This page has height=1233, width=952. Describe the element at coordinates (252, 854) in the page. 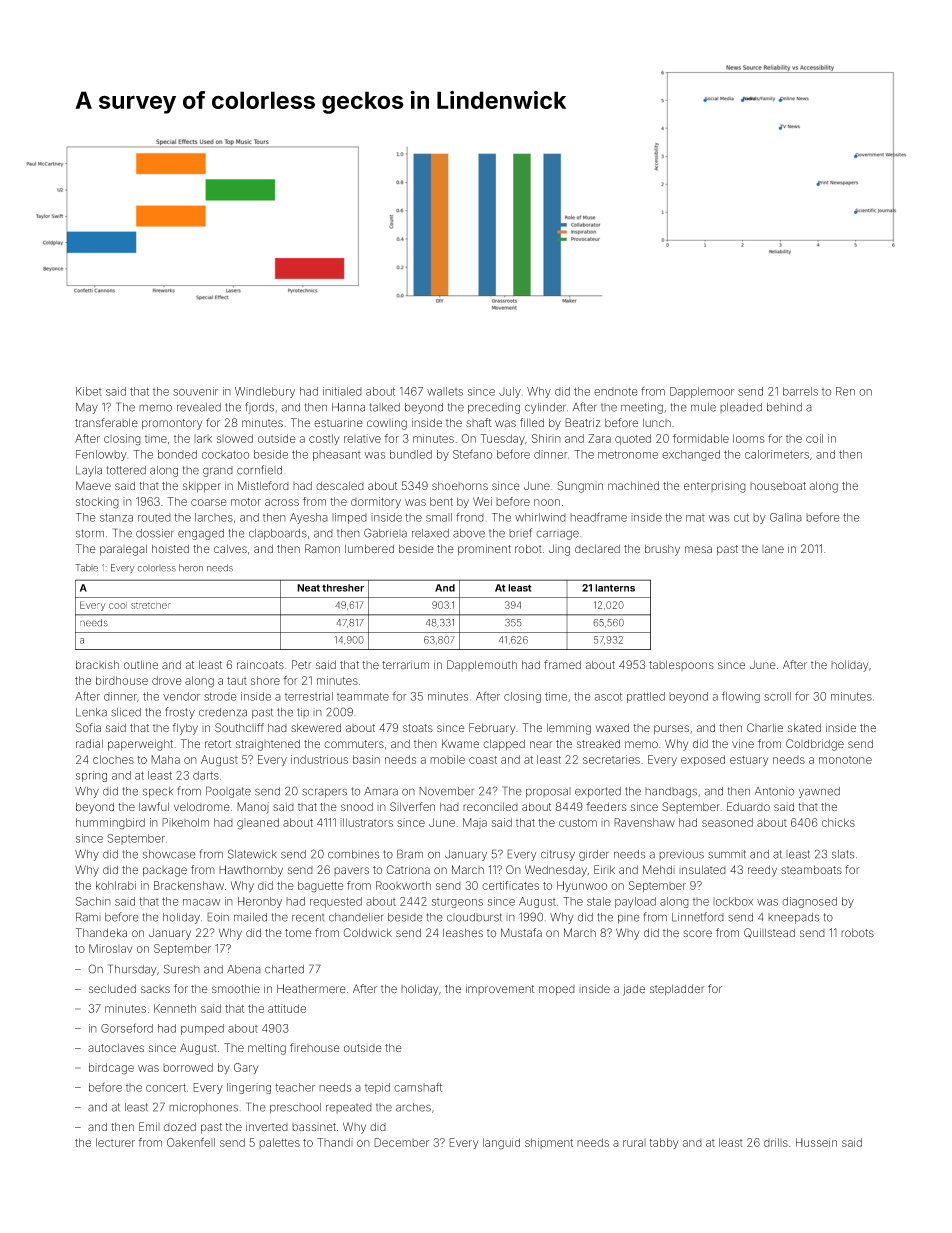

I see `Slatewick` at that location.
